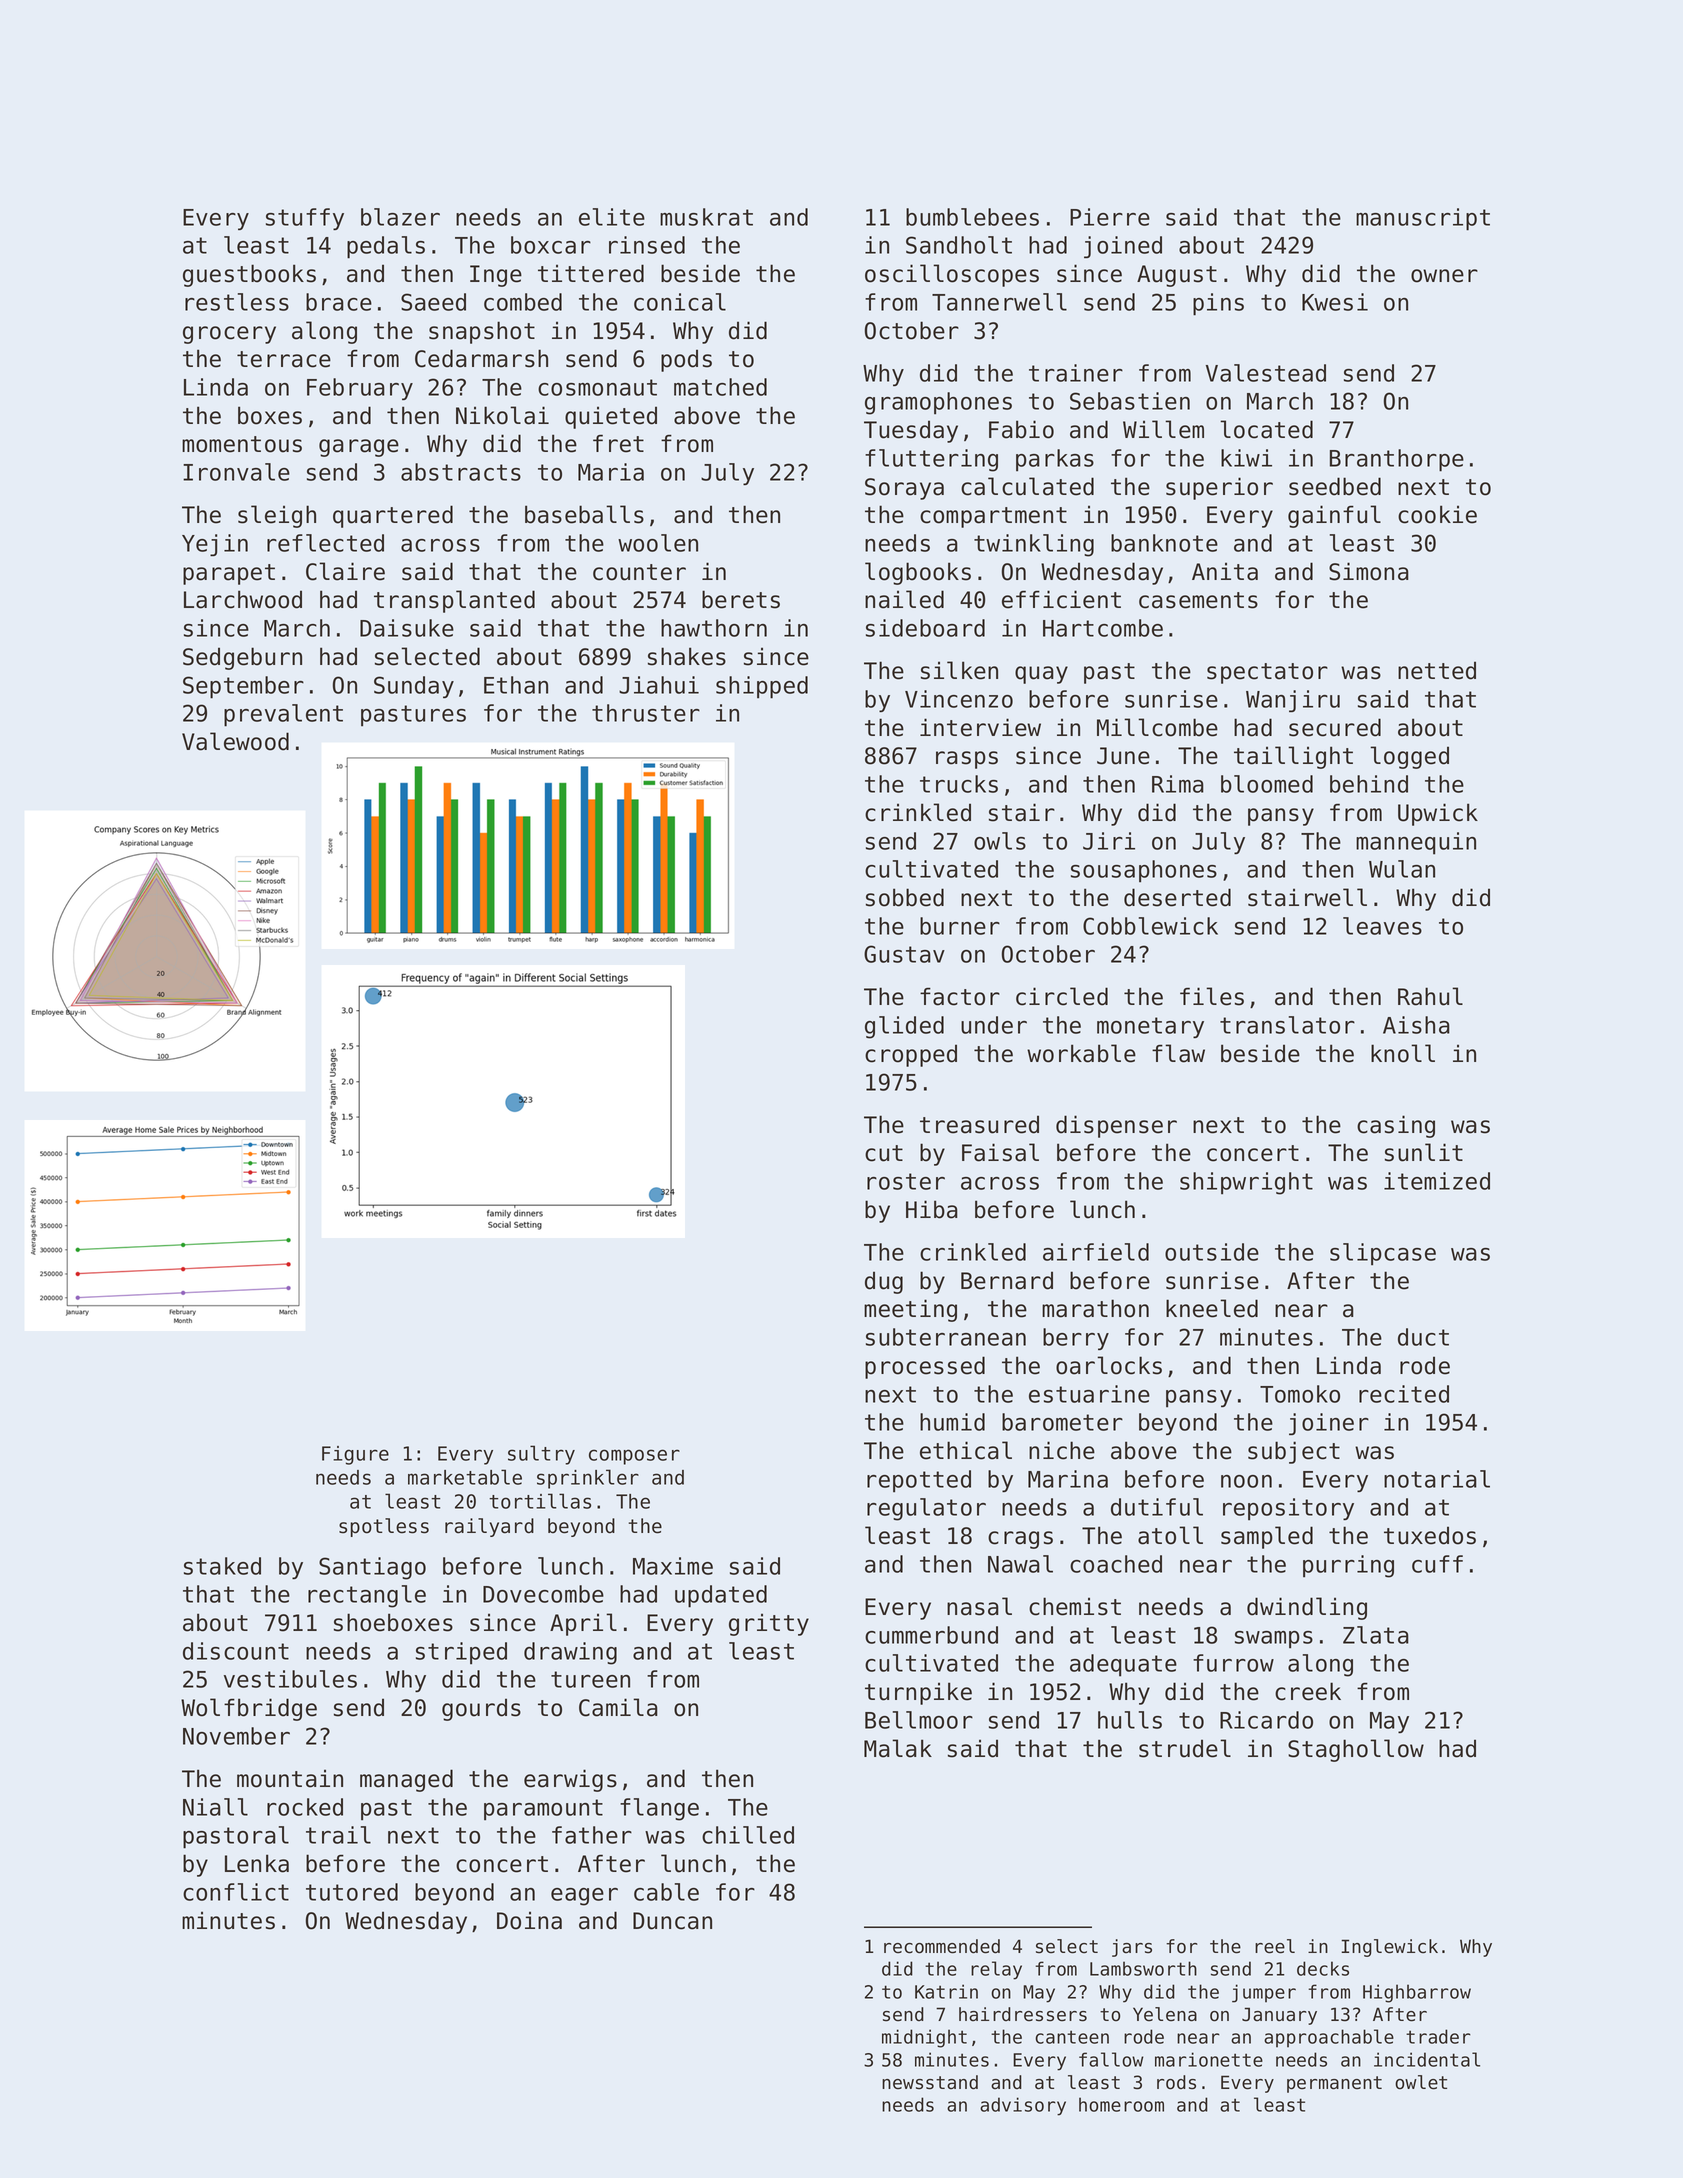  I want to click on notarial, so click(1437, 1479).
